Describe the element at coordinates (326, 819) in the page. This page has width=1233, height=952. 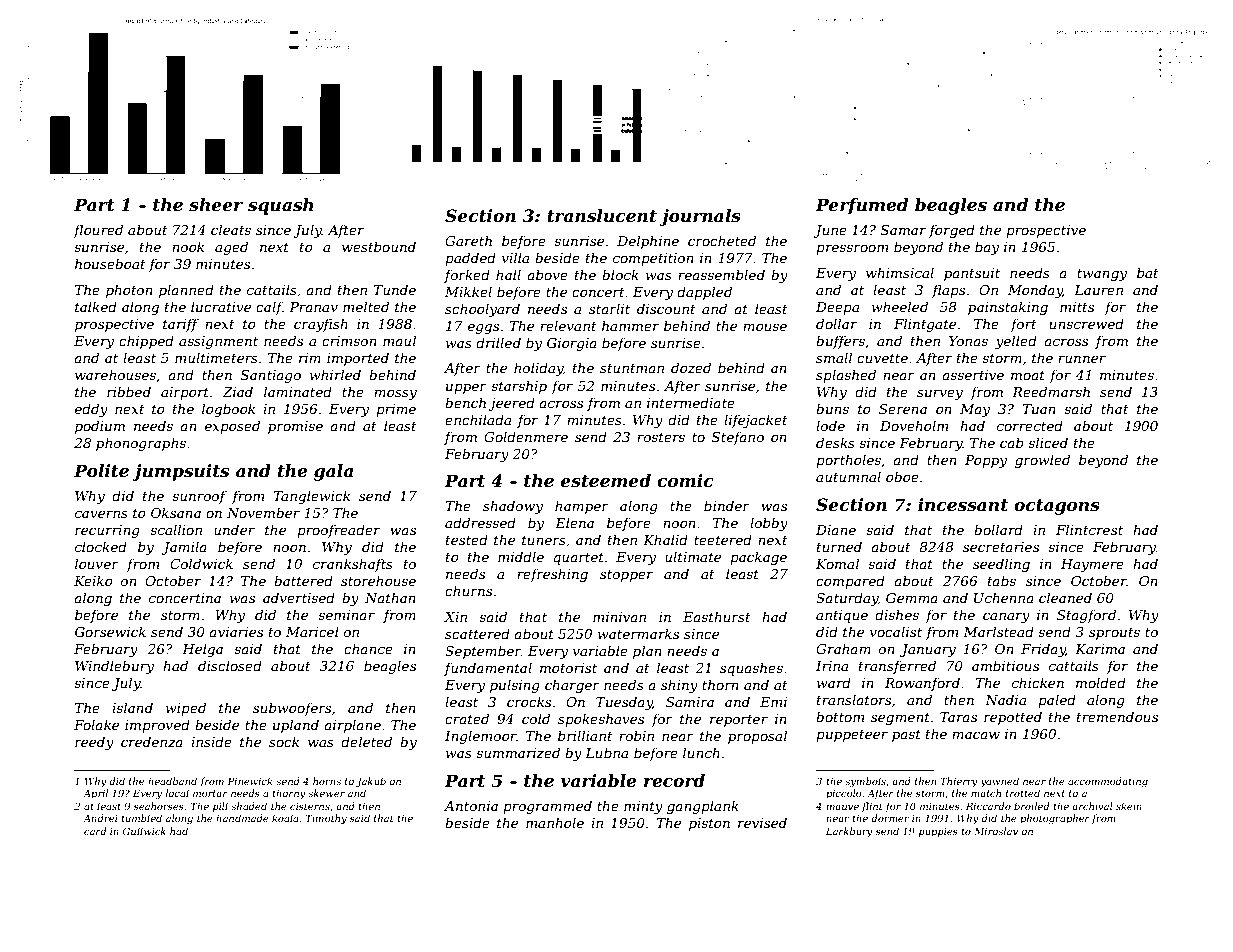
I see `Timothy` at that location.
